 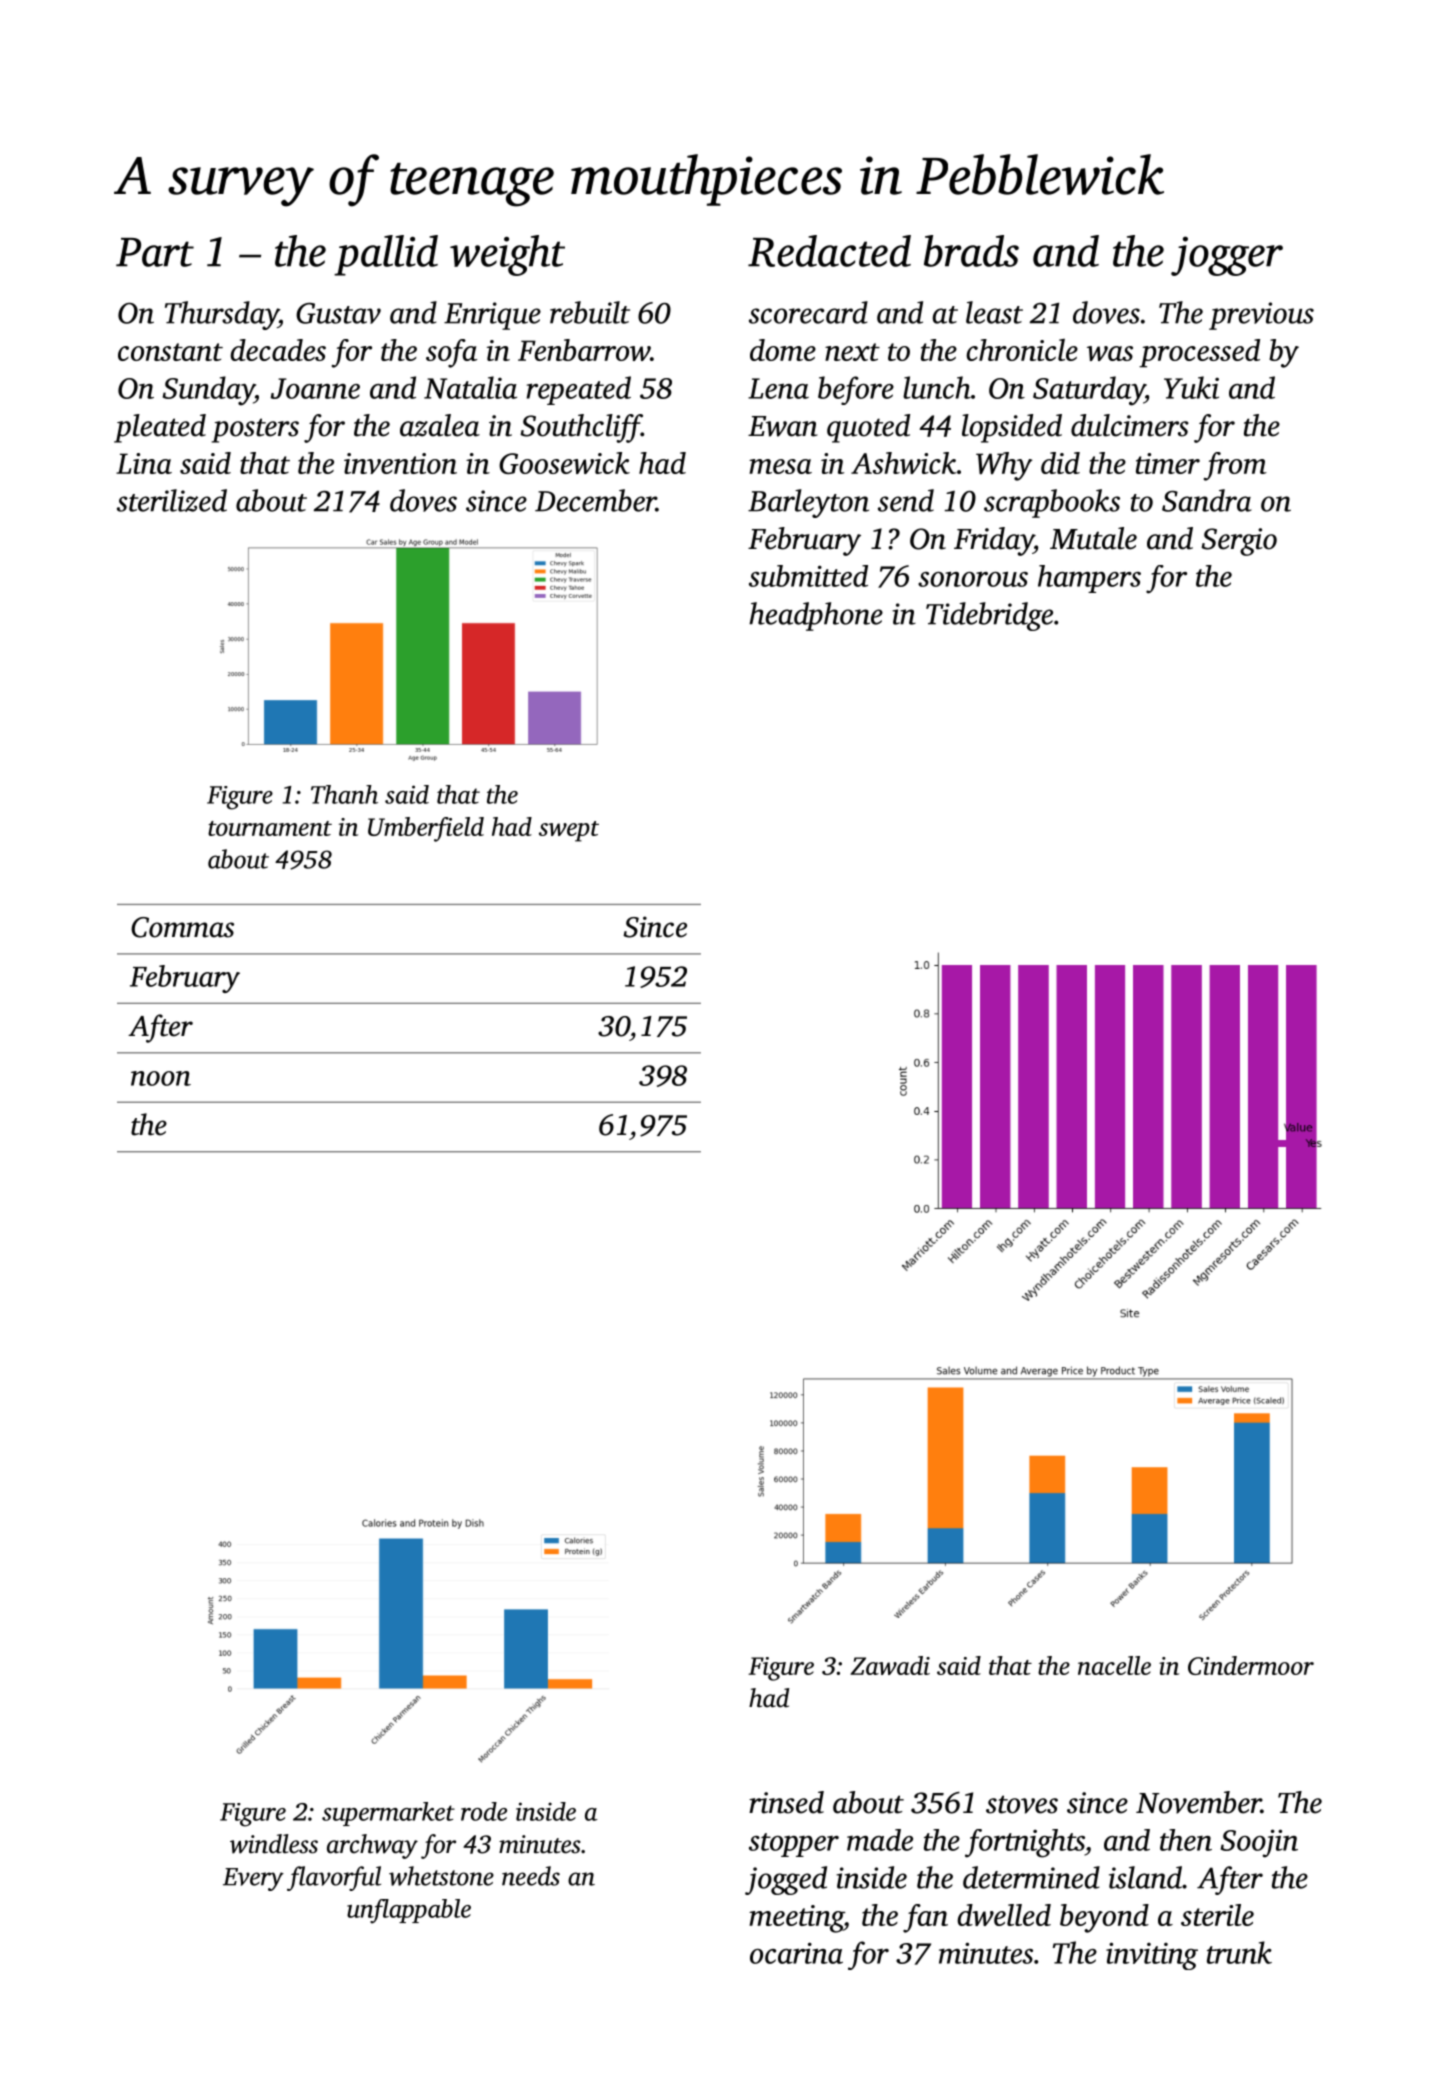 I want to click on swept, so click(x=569, y=831).
